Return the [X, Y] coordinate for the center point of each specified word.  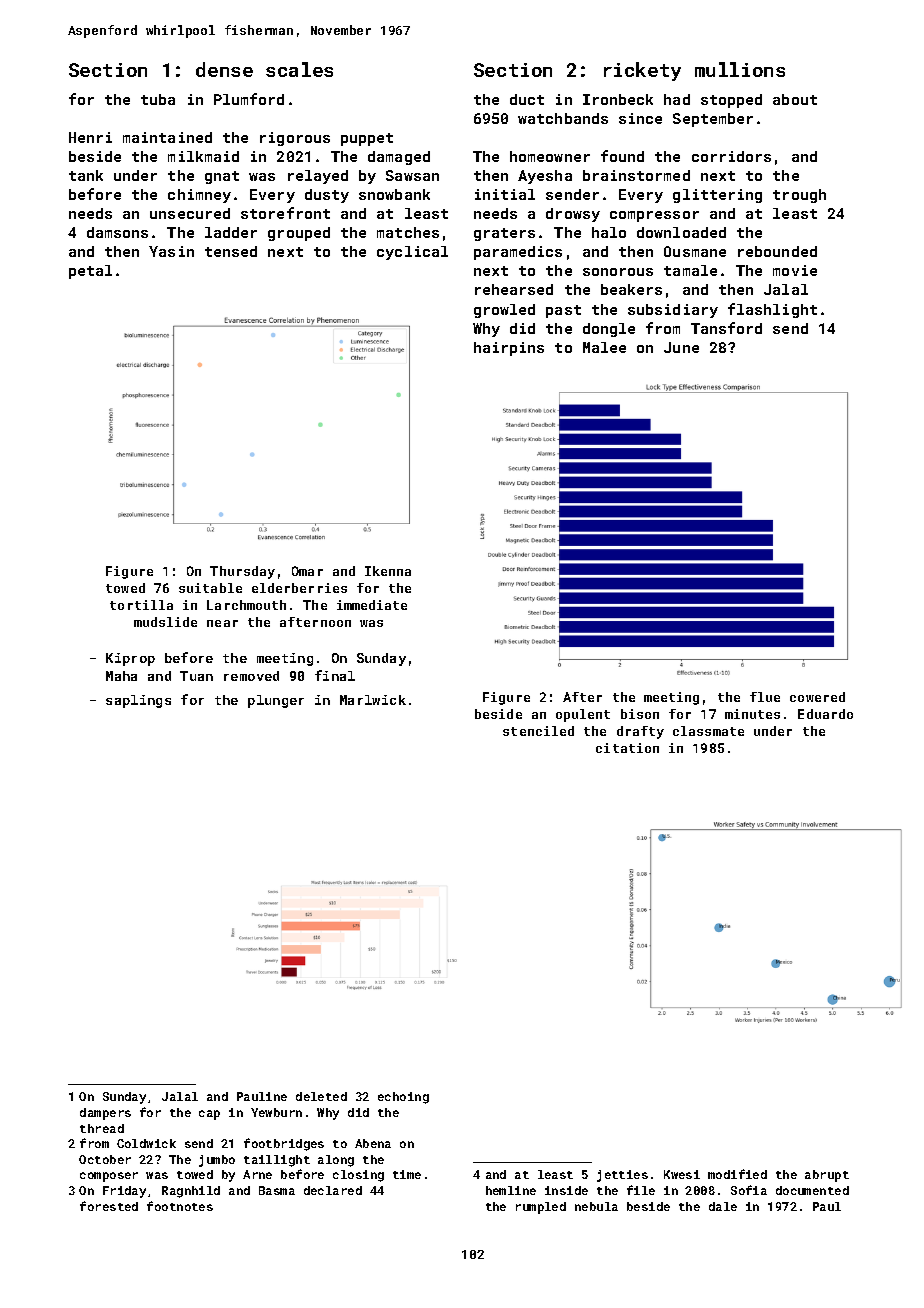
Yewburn [276, 1112]
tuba [158, 99]
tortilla [141, 605]
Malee [604, 347]
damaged [399, 158]
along [336, 1161]
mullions [740, 69]
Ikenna [388, 571]
